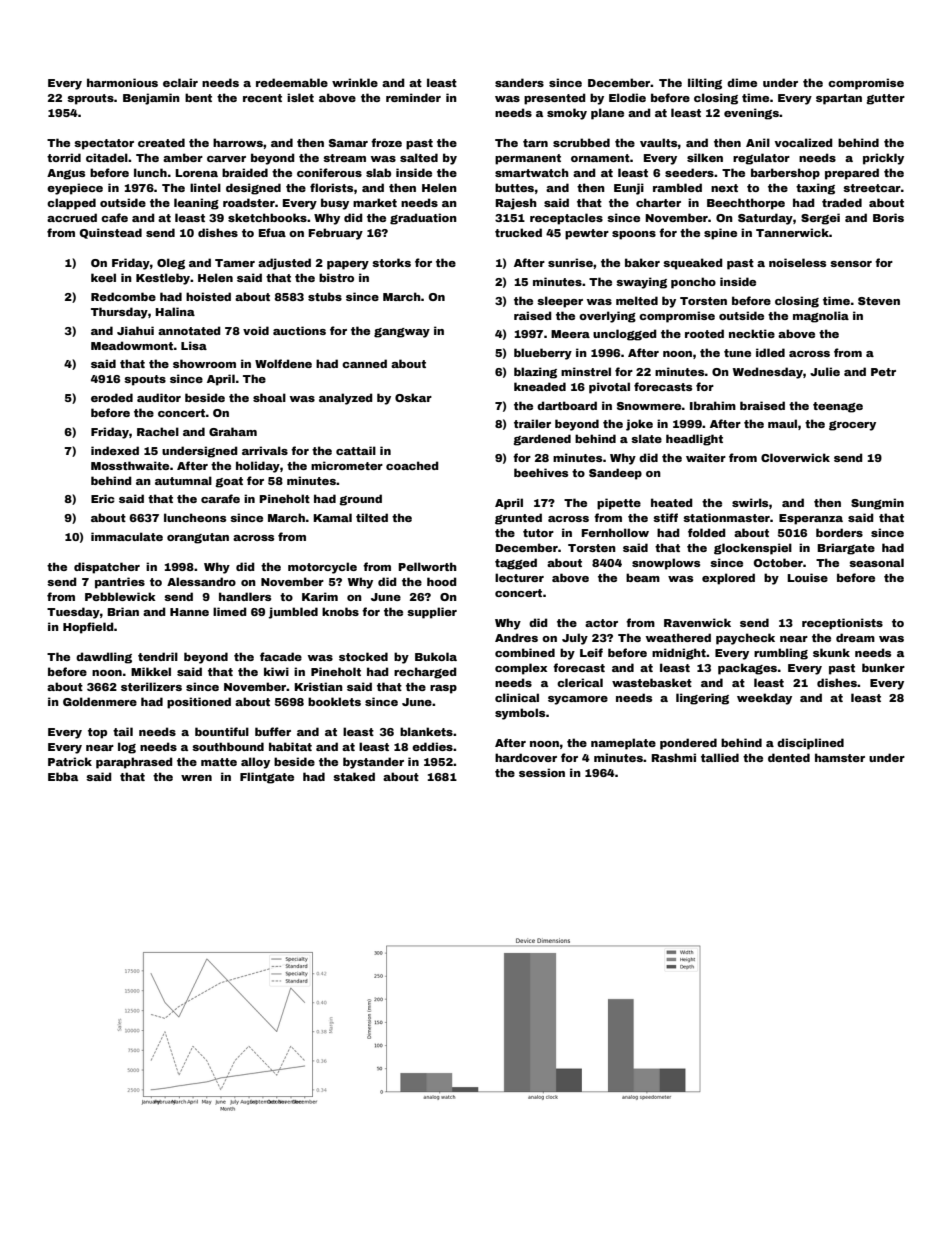  I want to click on regulator, so click(761, 159).
